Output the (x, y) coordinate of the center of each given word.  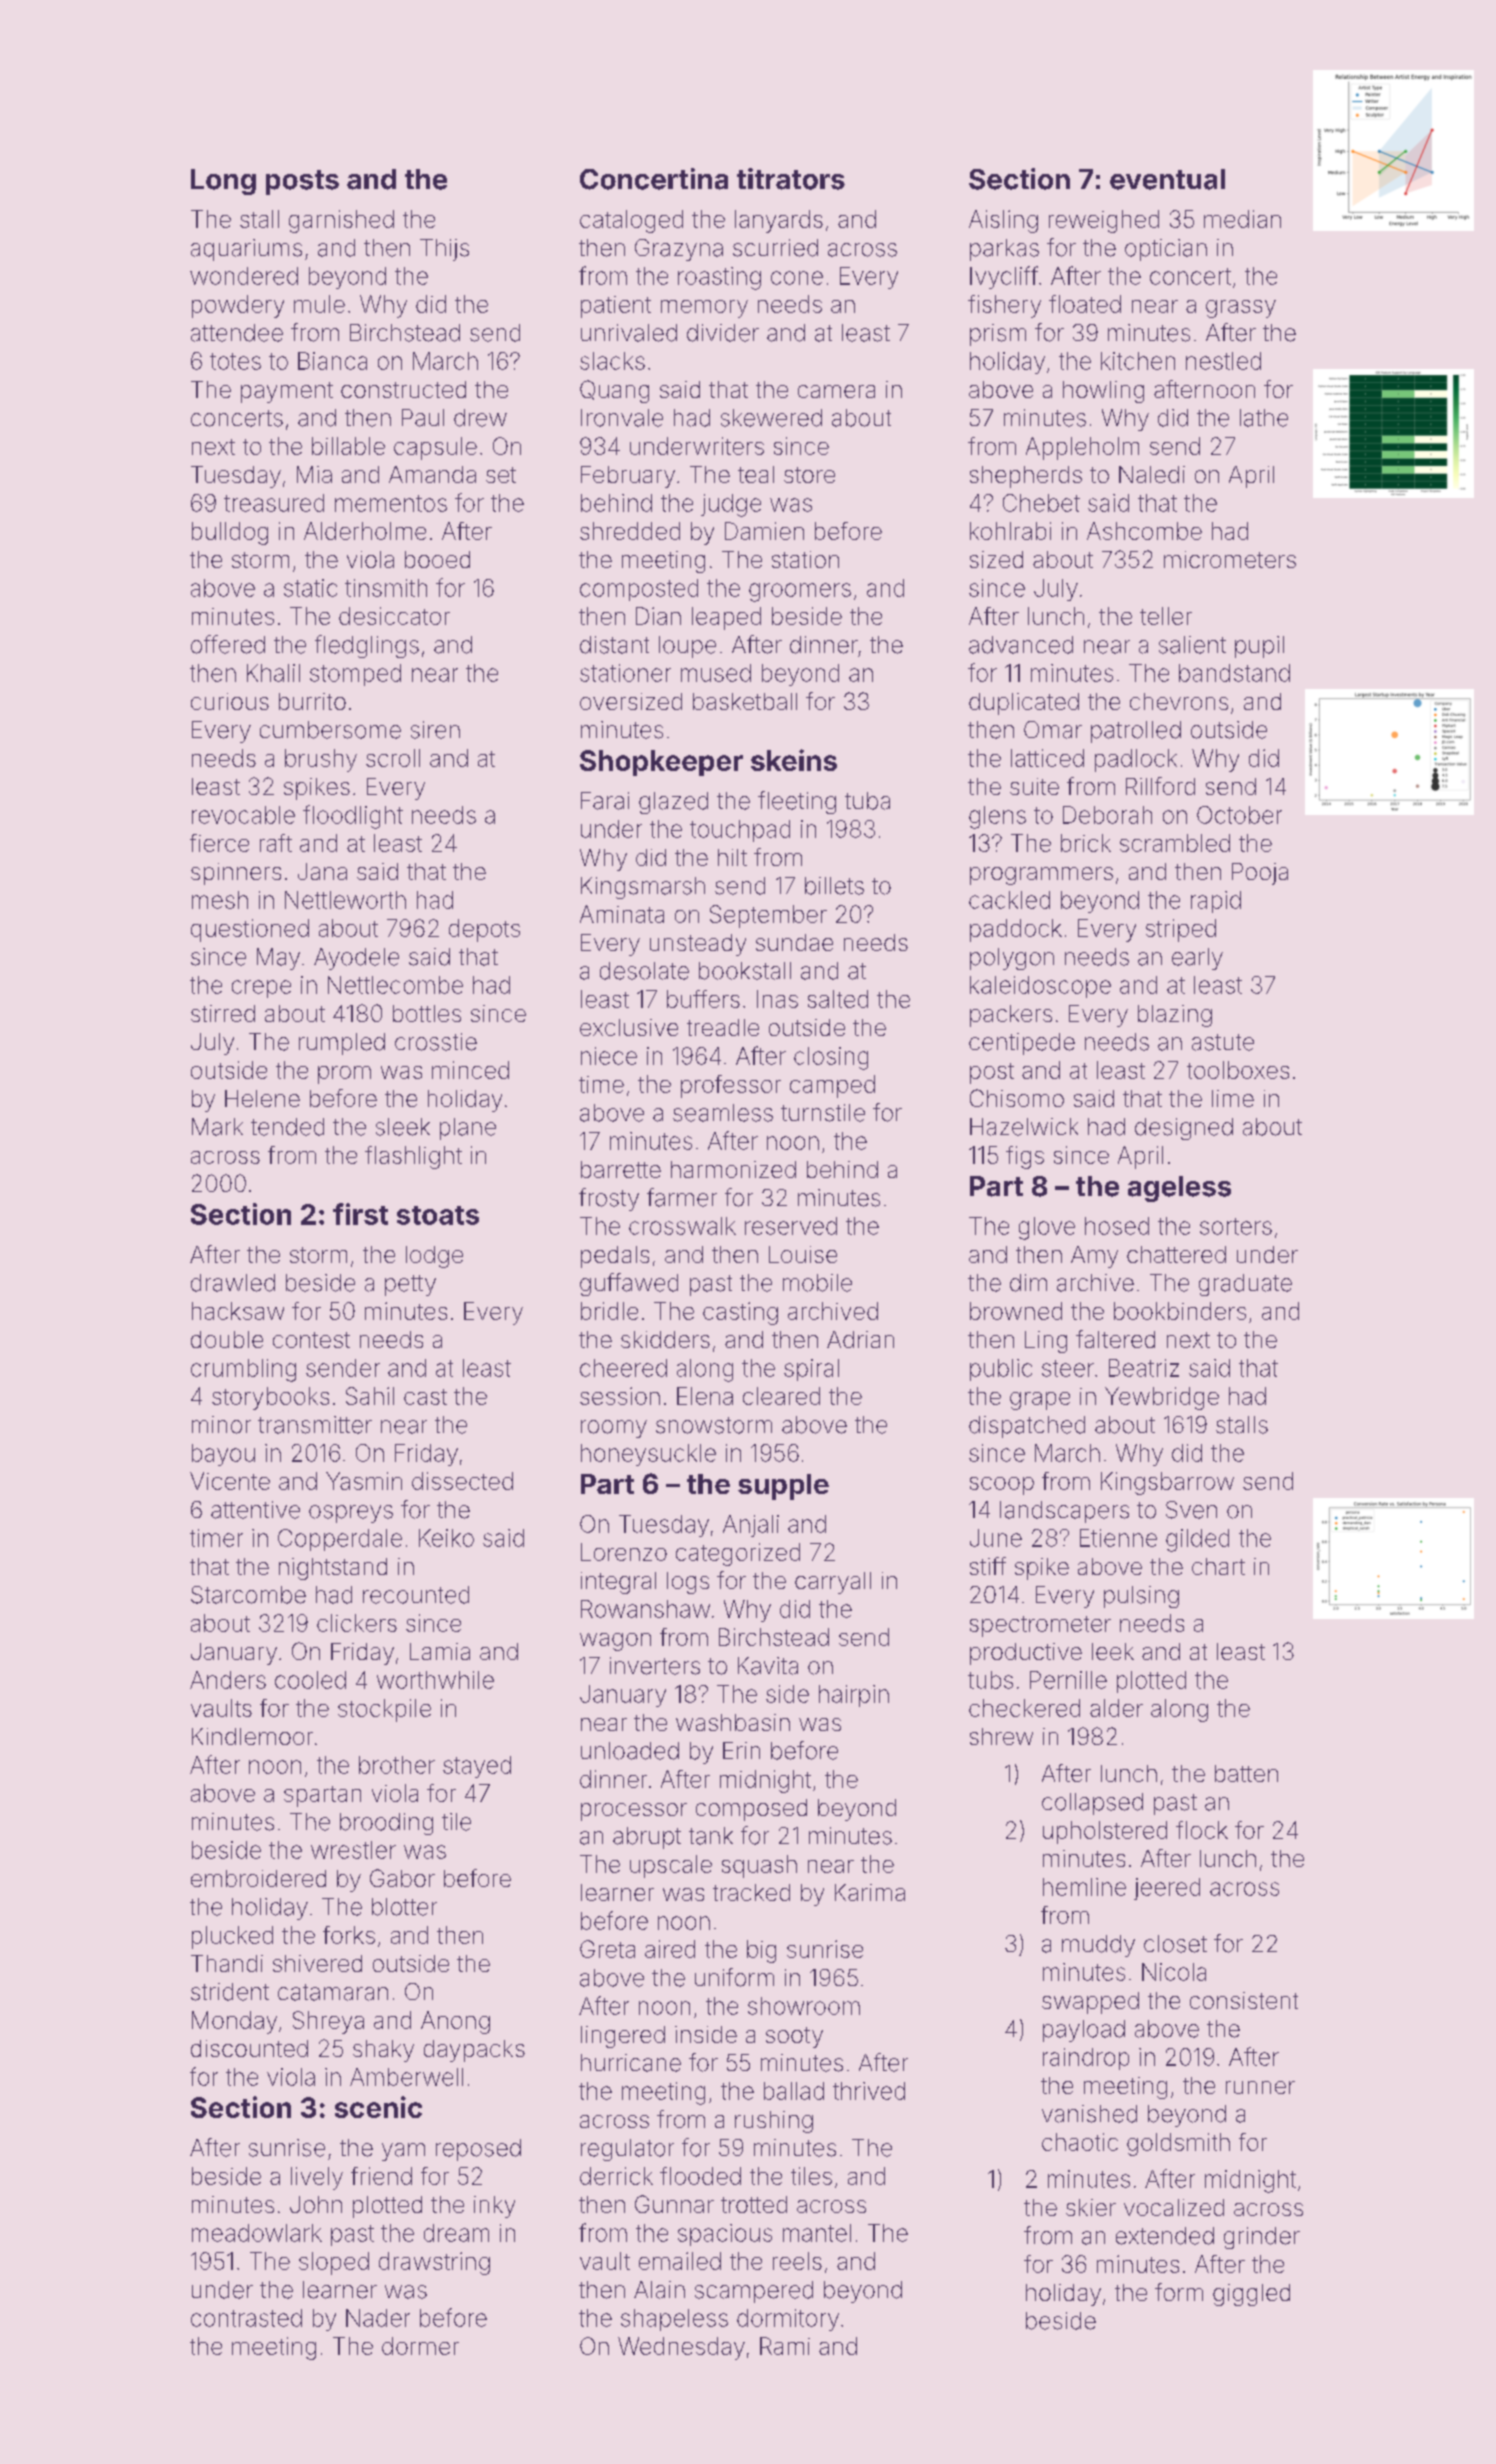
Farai (605, 801)
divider (723, 333)
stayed (477, 1767)
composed (751, 1810)
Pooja (1260, 874)
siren (435, 730)
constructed (403, 389)
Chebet (1041, 503)
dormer (420, 2346)
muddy (1098, 1946)
